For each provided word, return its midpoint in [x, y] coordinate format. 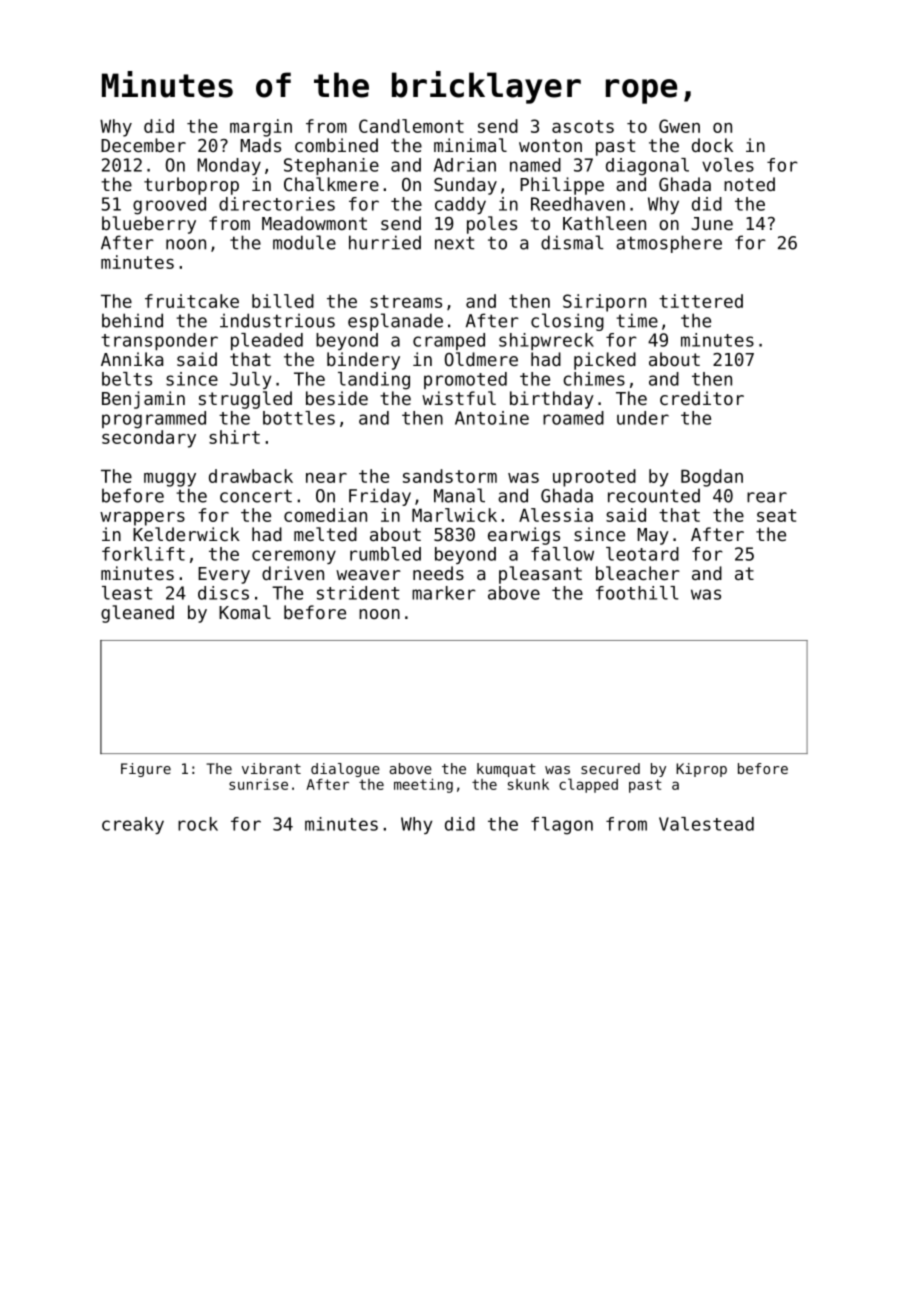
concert [256, 496]
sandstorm [450, 476]
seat [776, 515]
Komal [245, 612]
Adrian [465, 165]
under [643, 418]
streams [406, 301]
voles [728, 165]
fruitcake [192, 301]
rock [198, 824]
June [712, 223]
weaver [368, 575]
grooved [169, 206]
